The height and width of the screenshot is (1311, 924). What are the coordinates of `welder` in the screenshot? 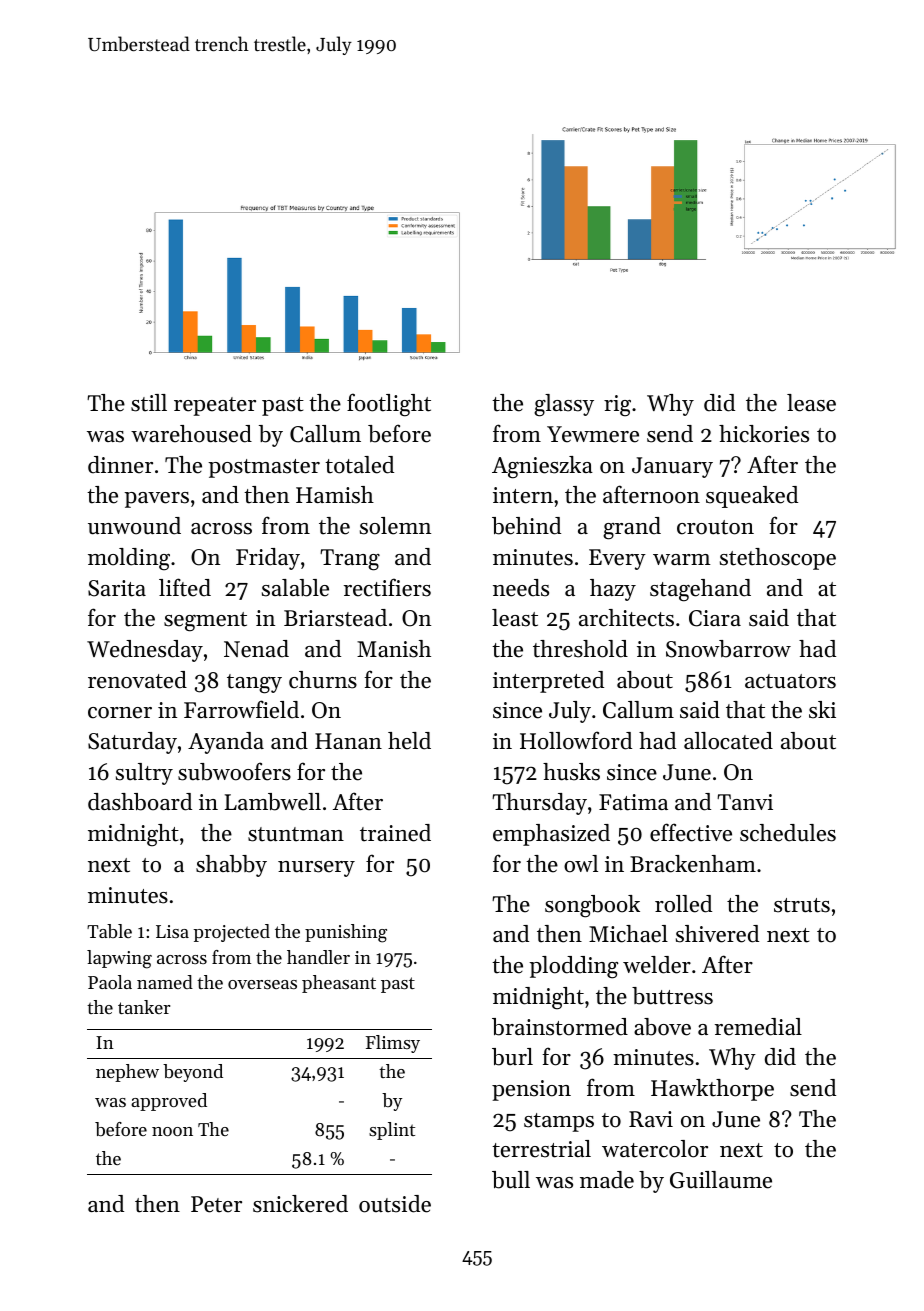 It's located at (657, 965).
